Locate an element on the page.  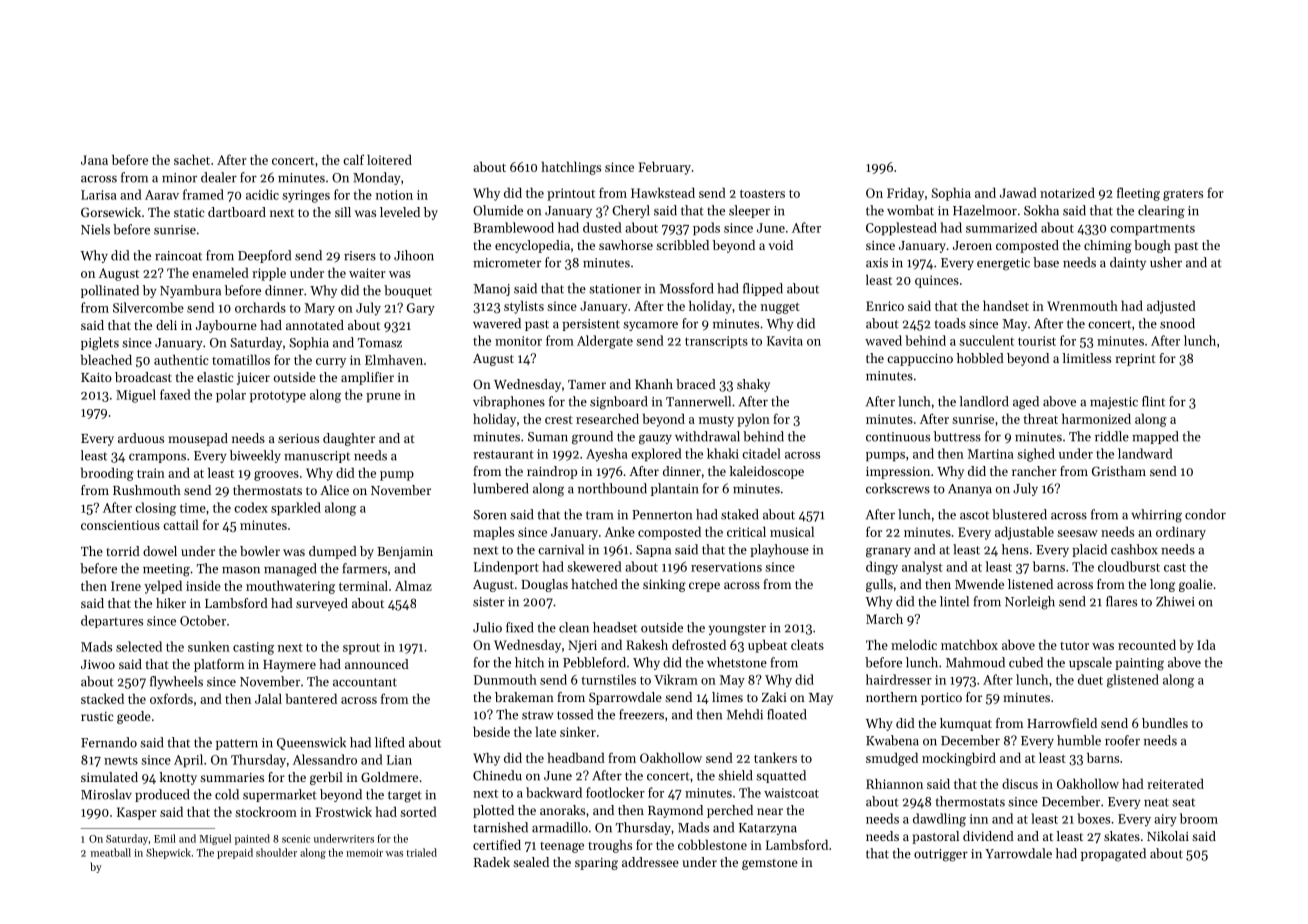
faxed is located at coordinates (175, 394).
